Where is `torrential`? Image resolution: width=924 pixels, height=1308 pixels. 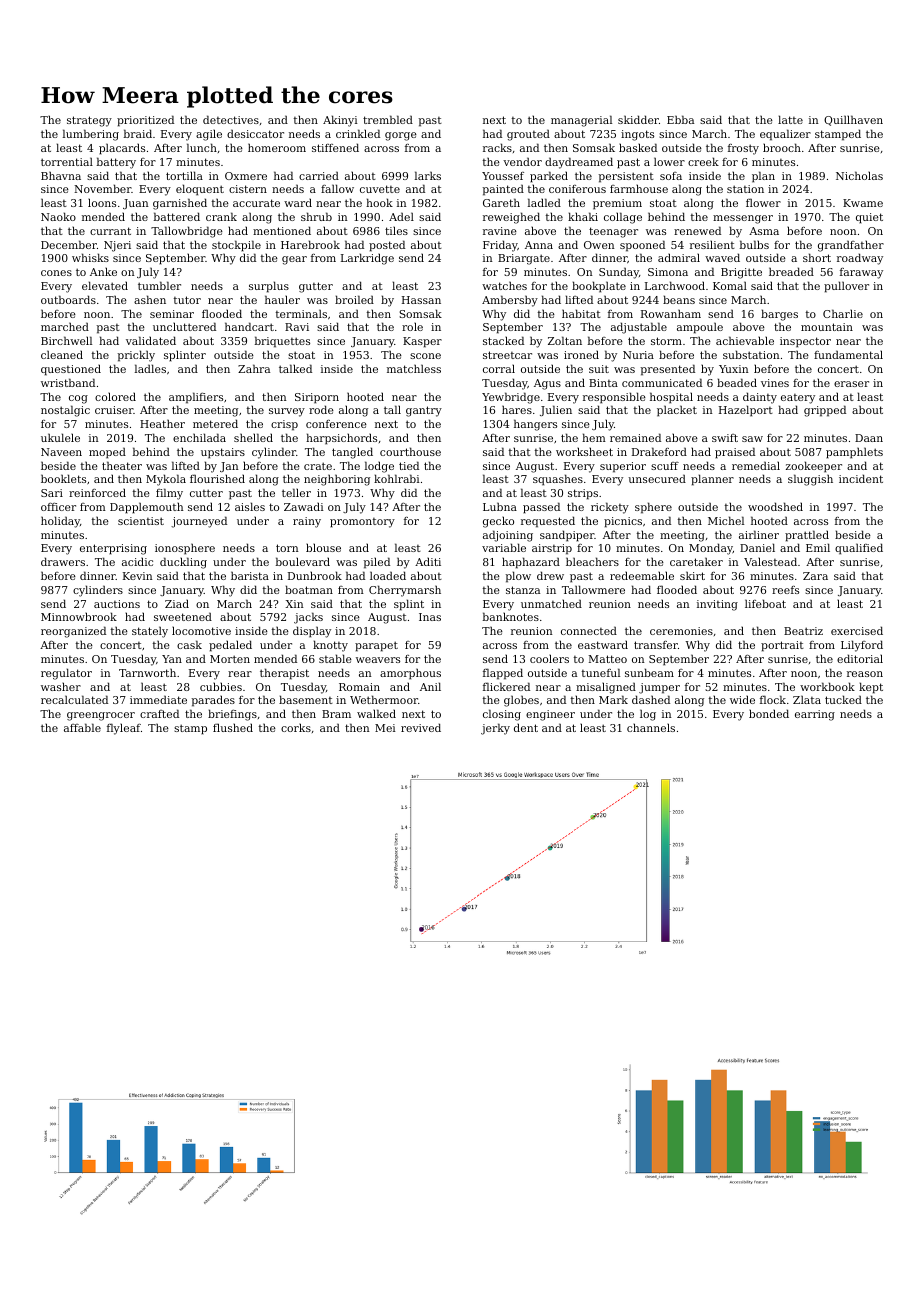 torrential is located at coordinates (67, 161).
